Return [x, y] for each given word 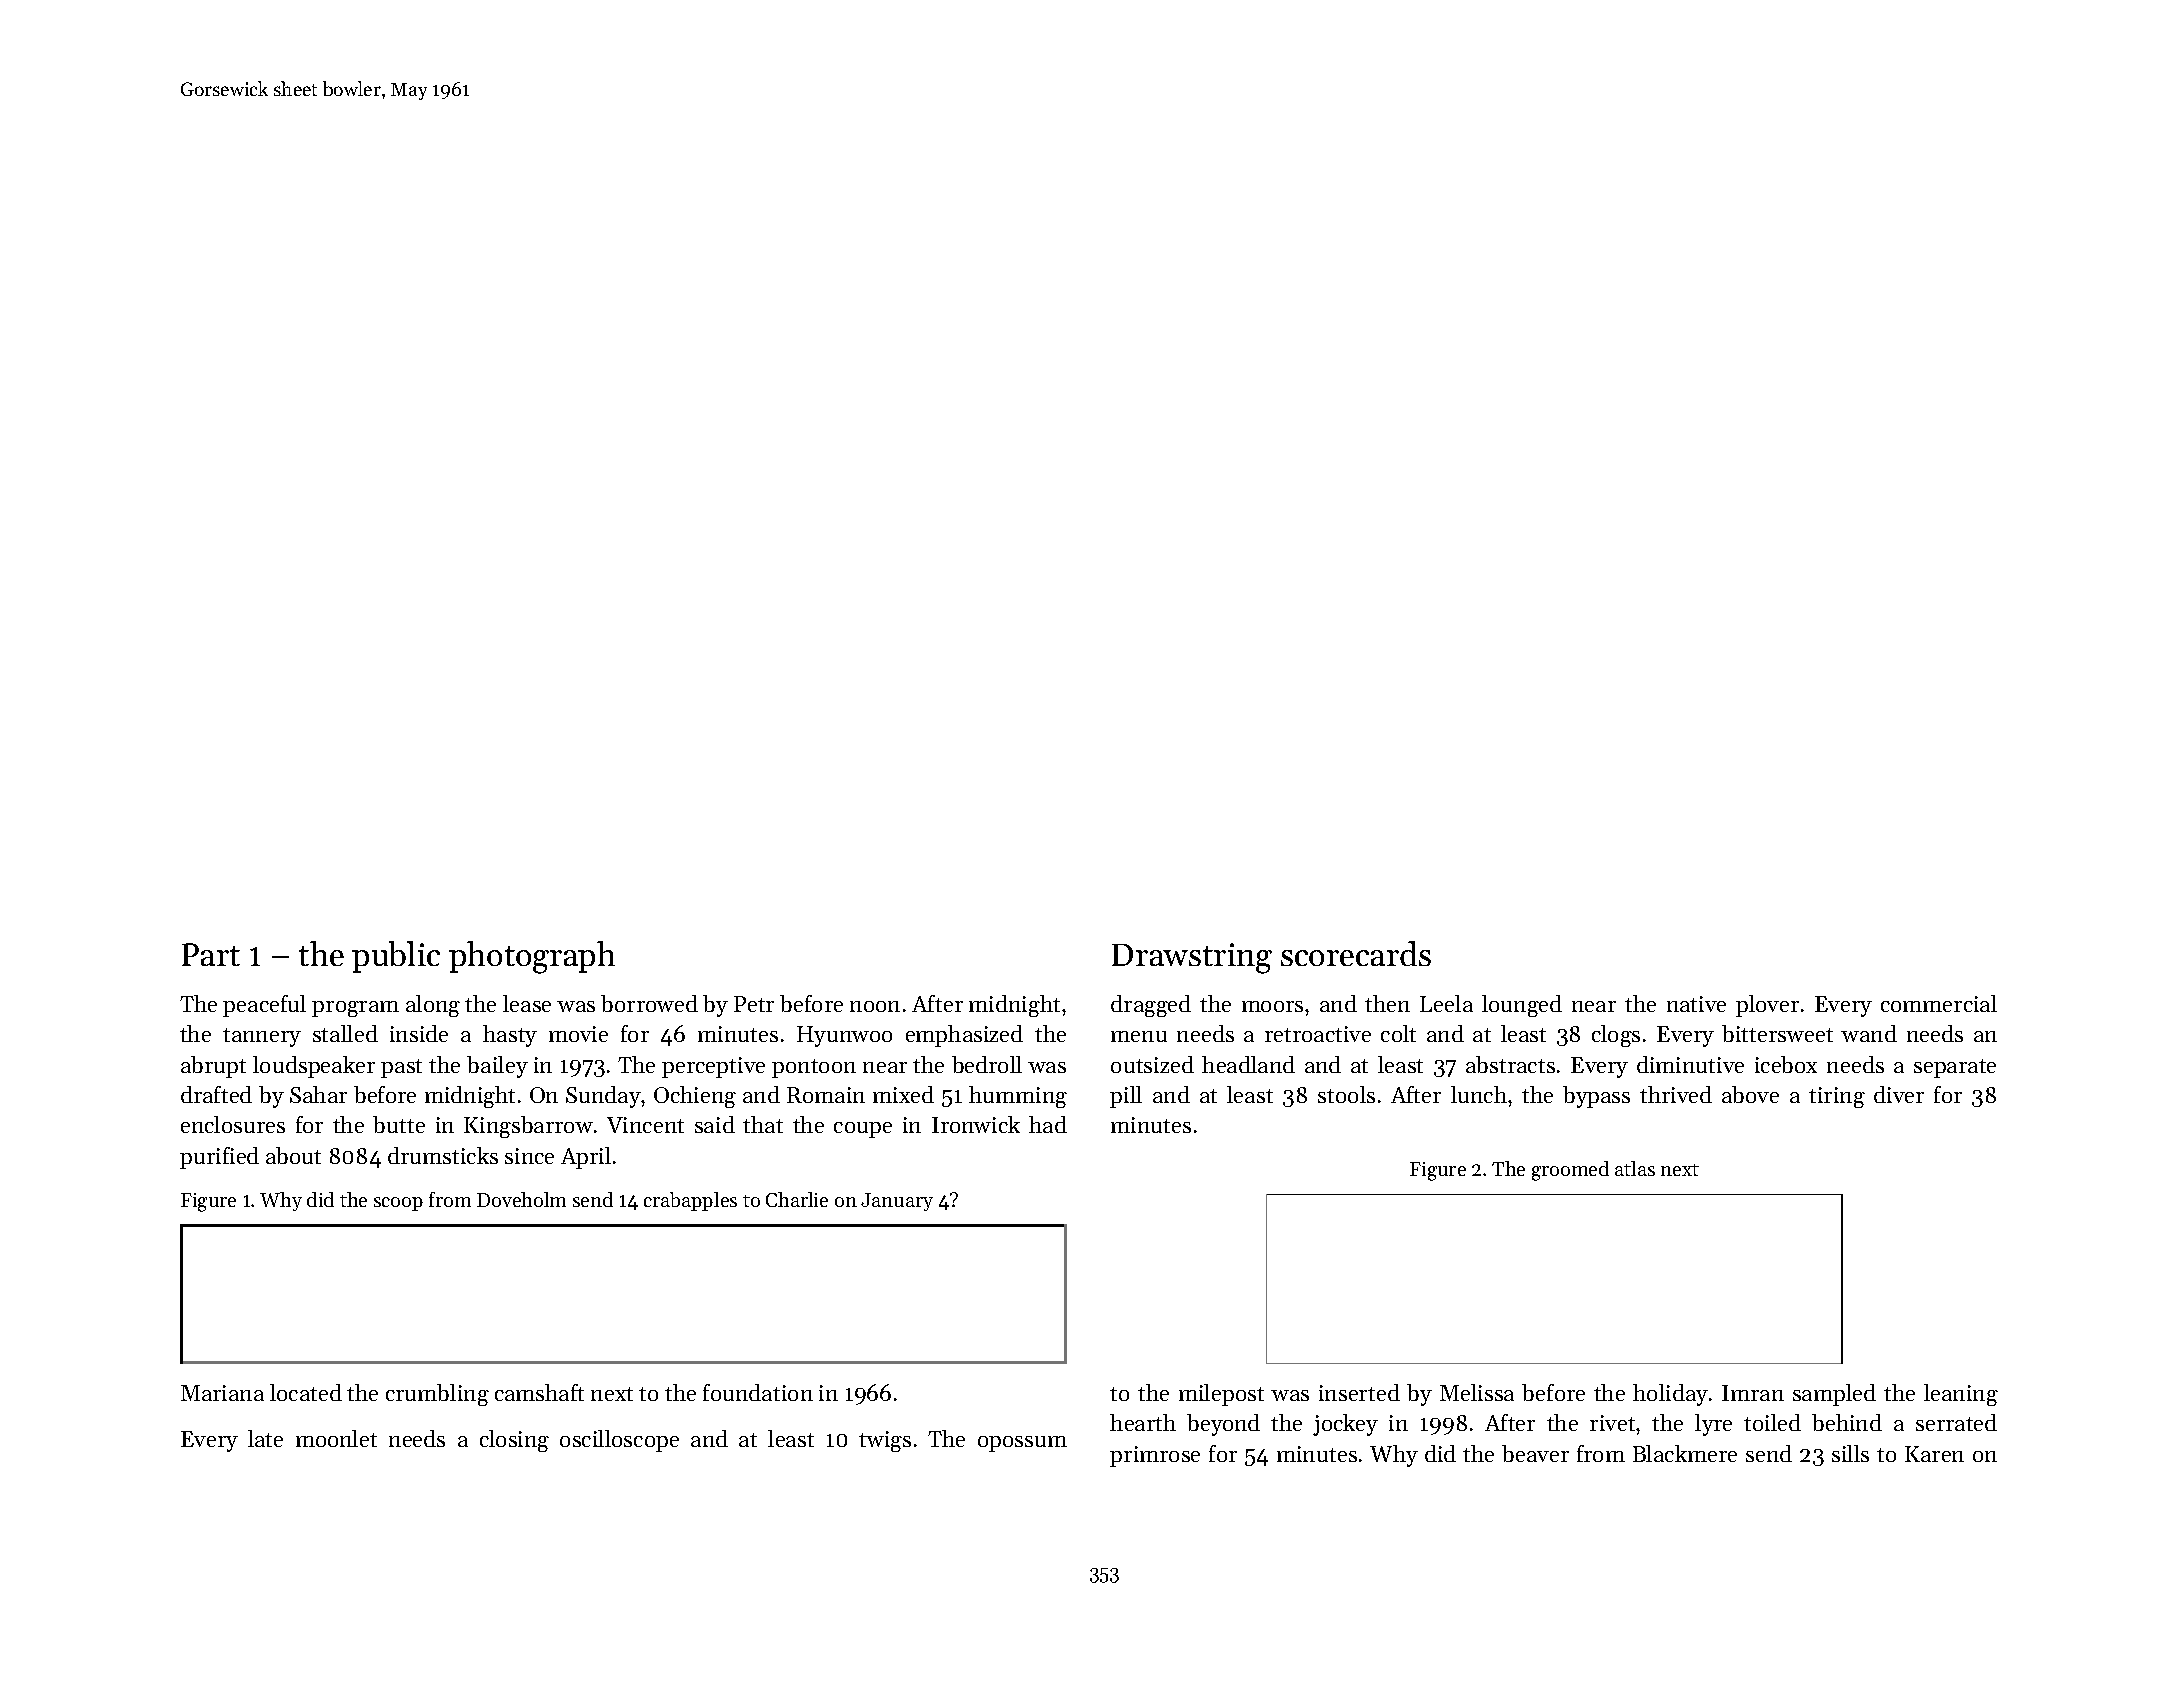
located [306, 1392]
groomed [1570, 1171]
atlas [1635, 1168]
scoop [398, 1204]
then [1387, 1003]
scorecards [1356, 953]
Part [211, 954]
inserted [1359, 1392]
